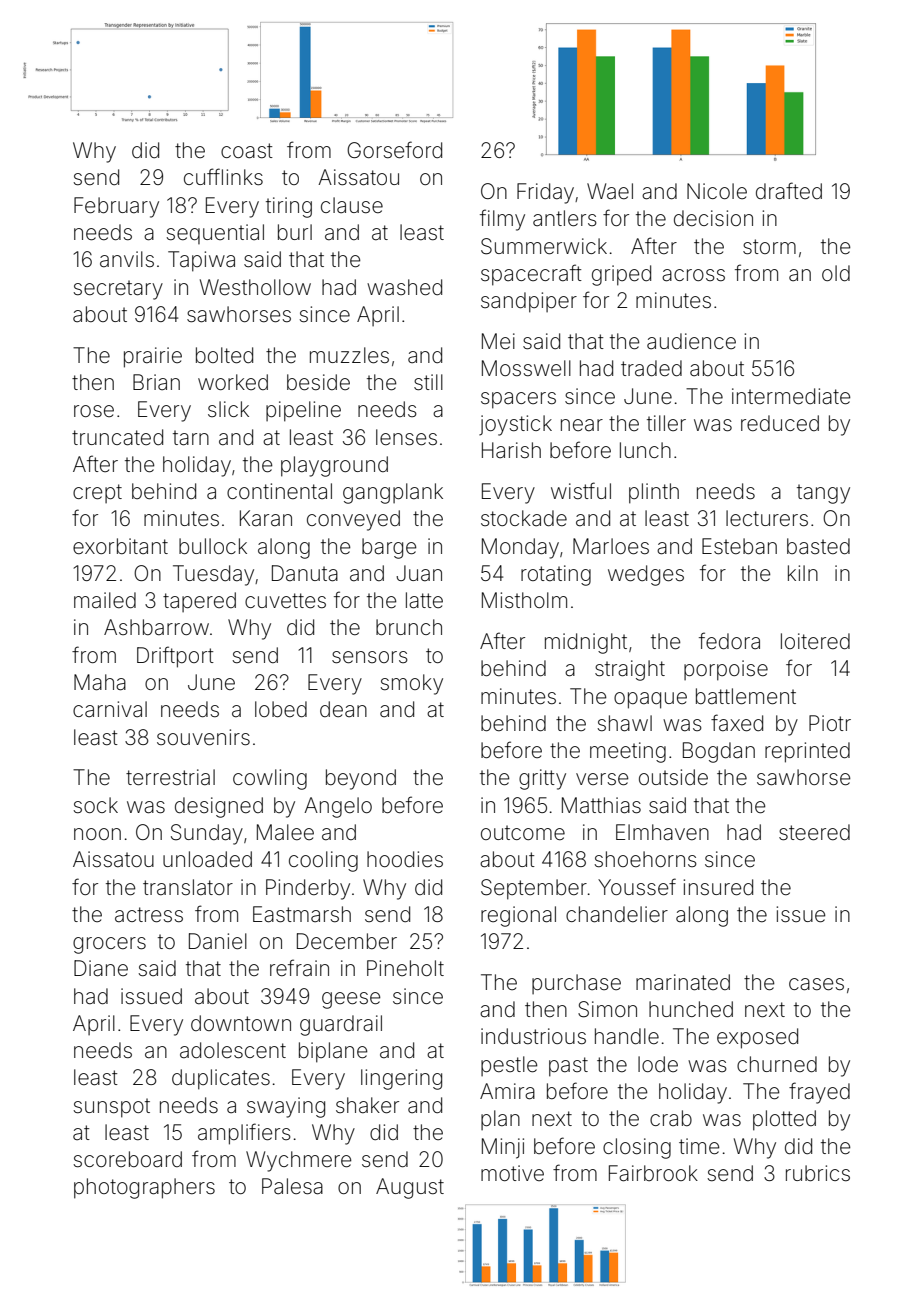  What do you see at coordinates (394, 150) in the screenshot?
I see `Gorseford` at bounding box center [394, 150].
